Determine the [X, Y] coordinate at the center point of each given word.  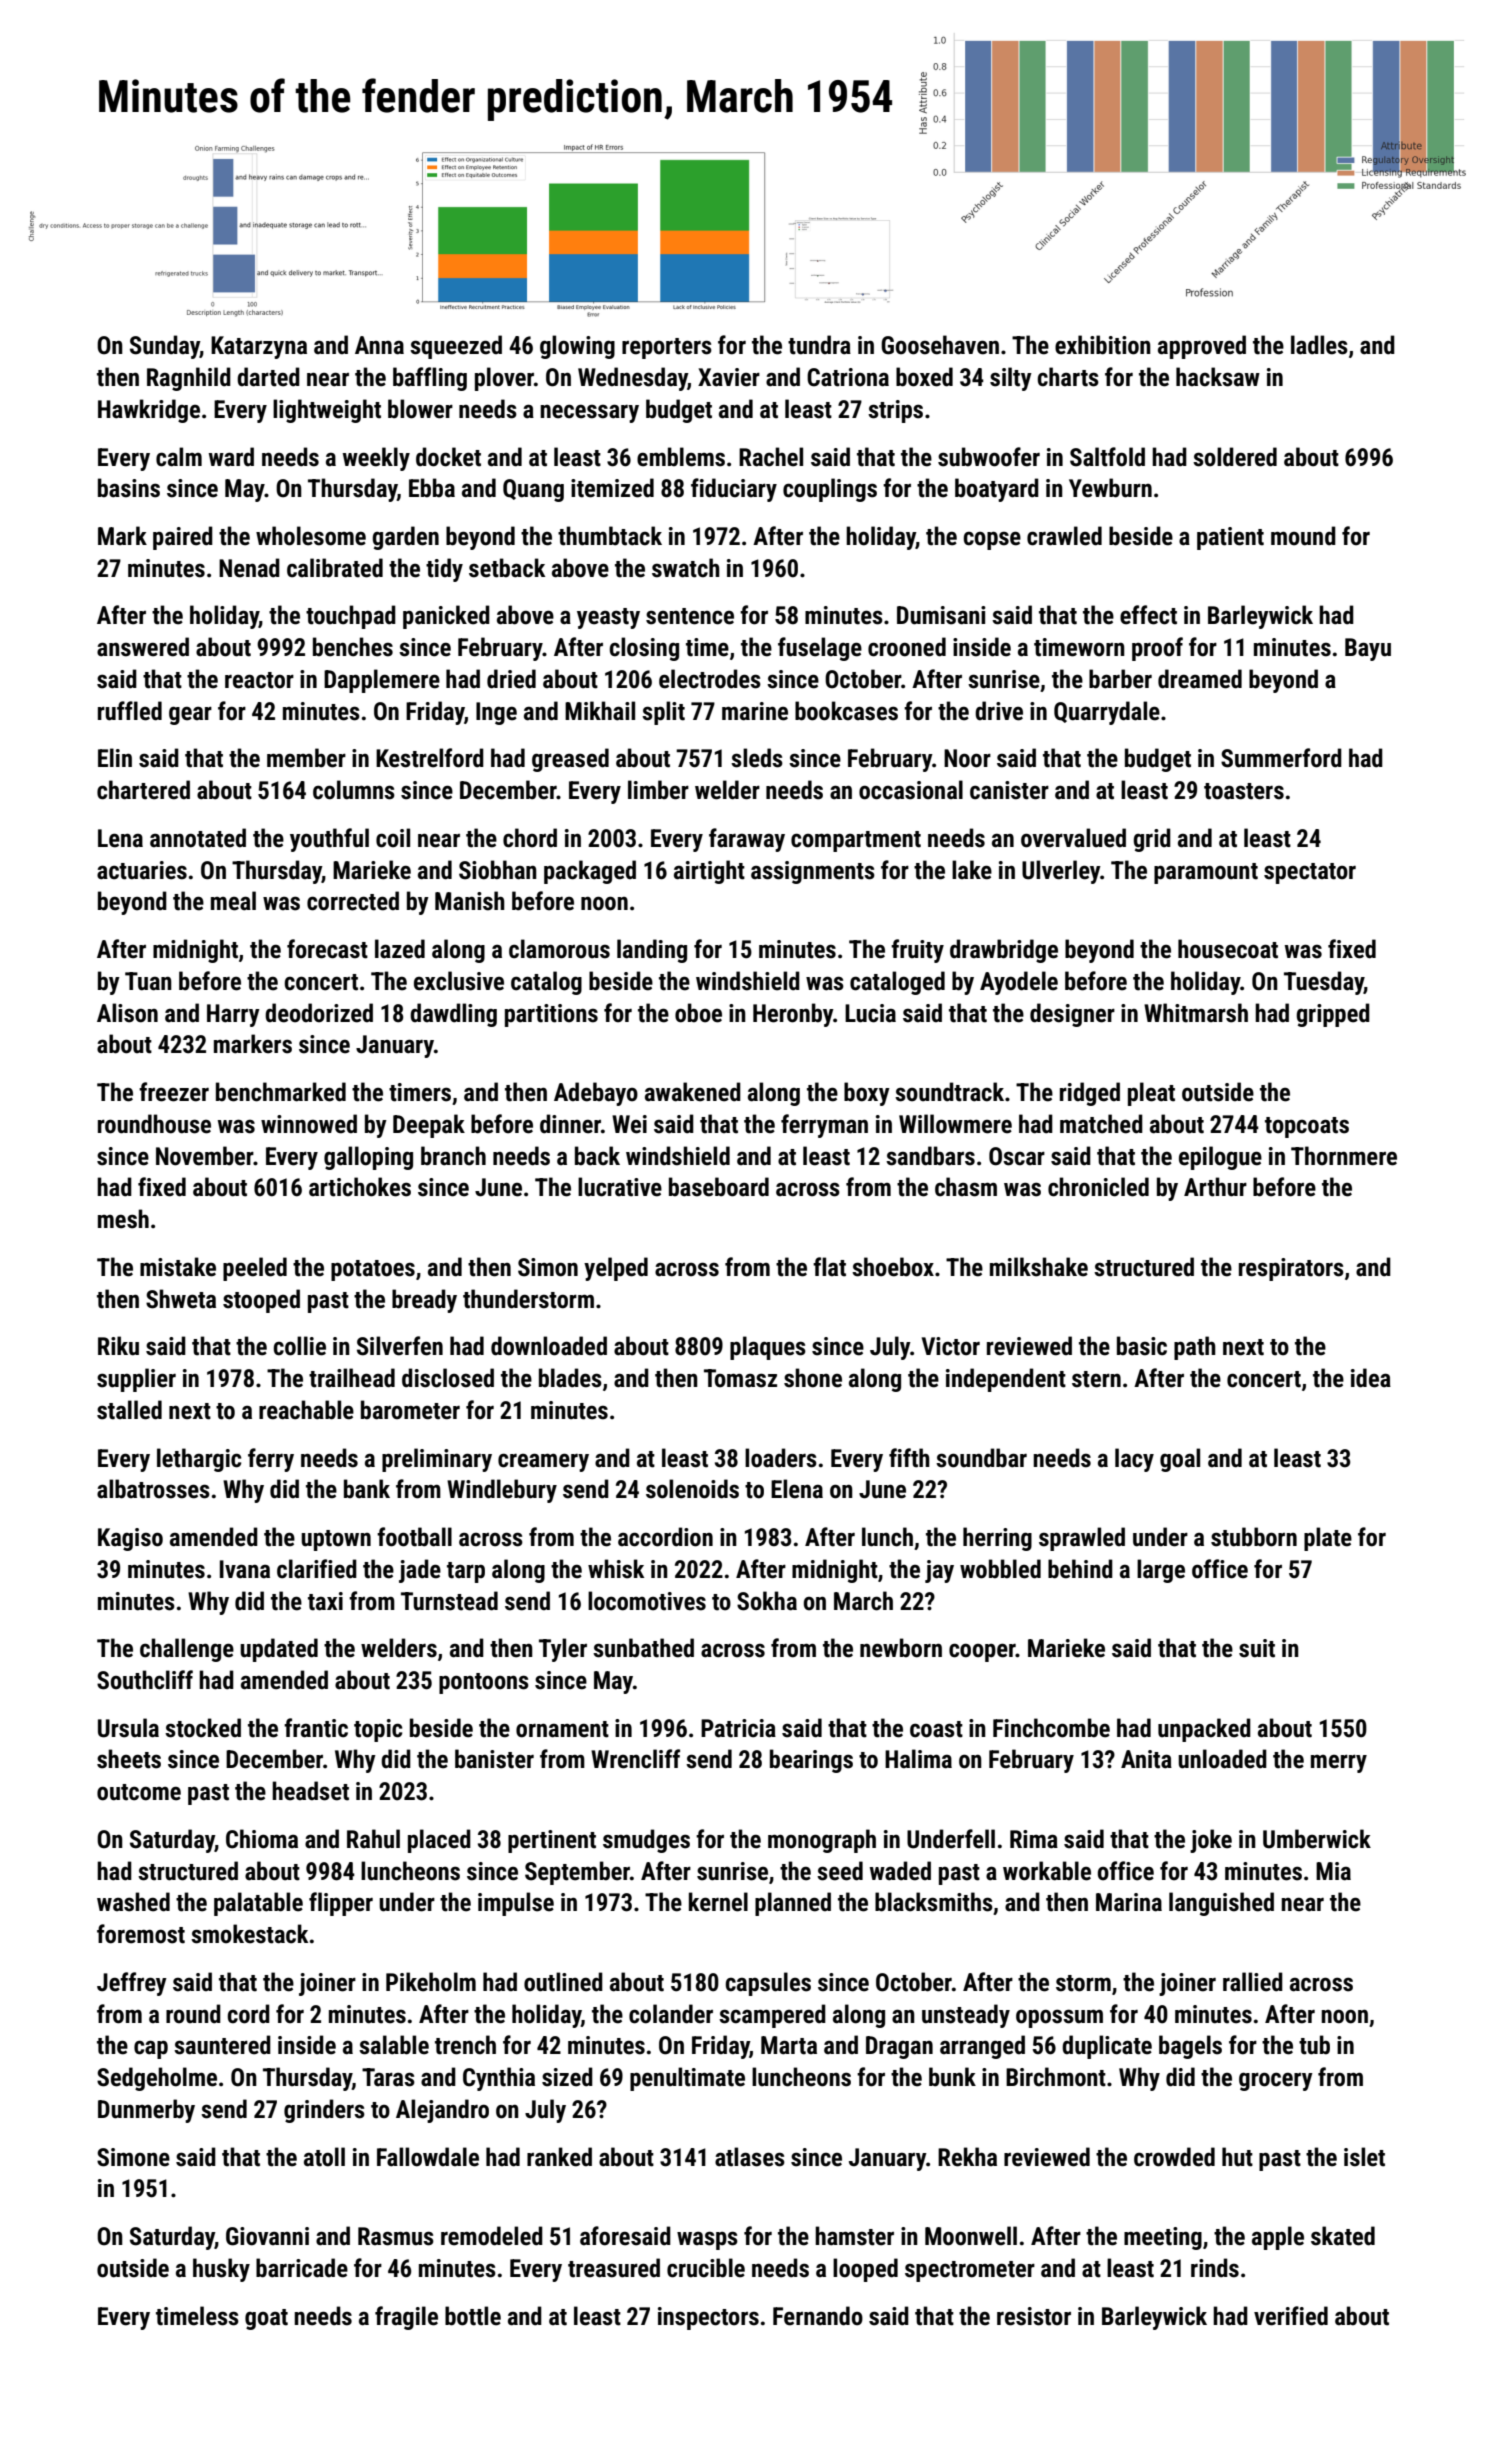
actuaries [142, 870]
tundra [819, 345]
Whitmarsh [1196, 1013]
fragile [406, 2318]
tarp [466, 1572]
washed [133, 1902]
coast [936, 1729]
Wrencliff [635, 1759]
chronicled [1098, 1187]
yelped [616, 1269]
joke [1211, 1841]
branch [453, 1156]
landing [652, 951]
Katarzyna [259, 347]
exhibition [1103, 345]
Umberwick [1317, 1839]
